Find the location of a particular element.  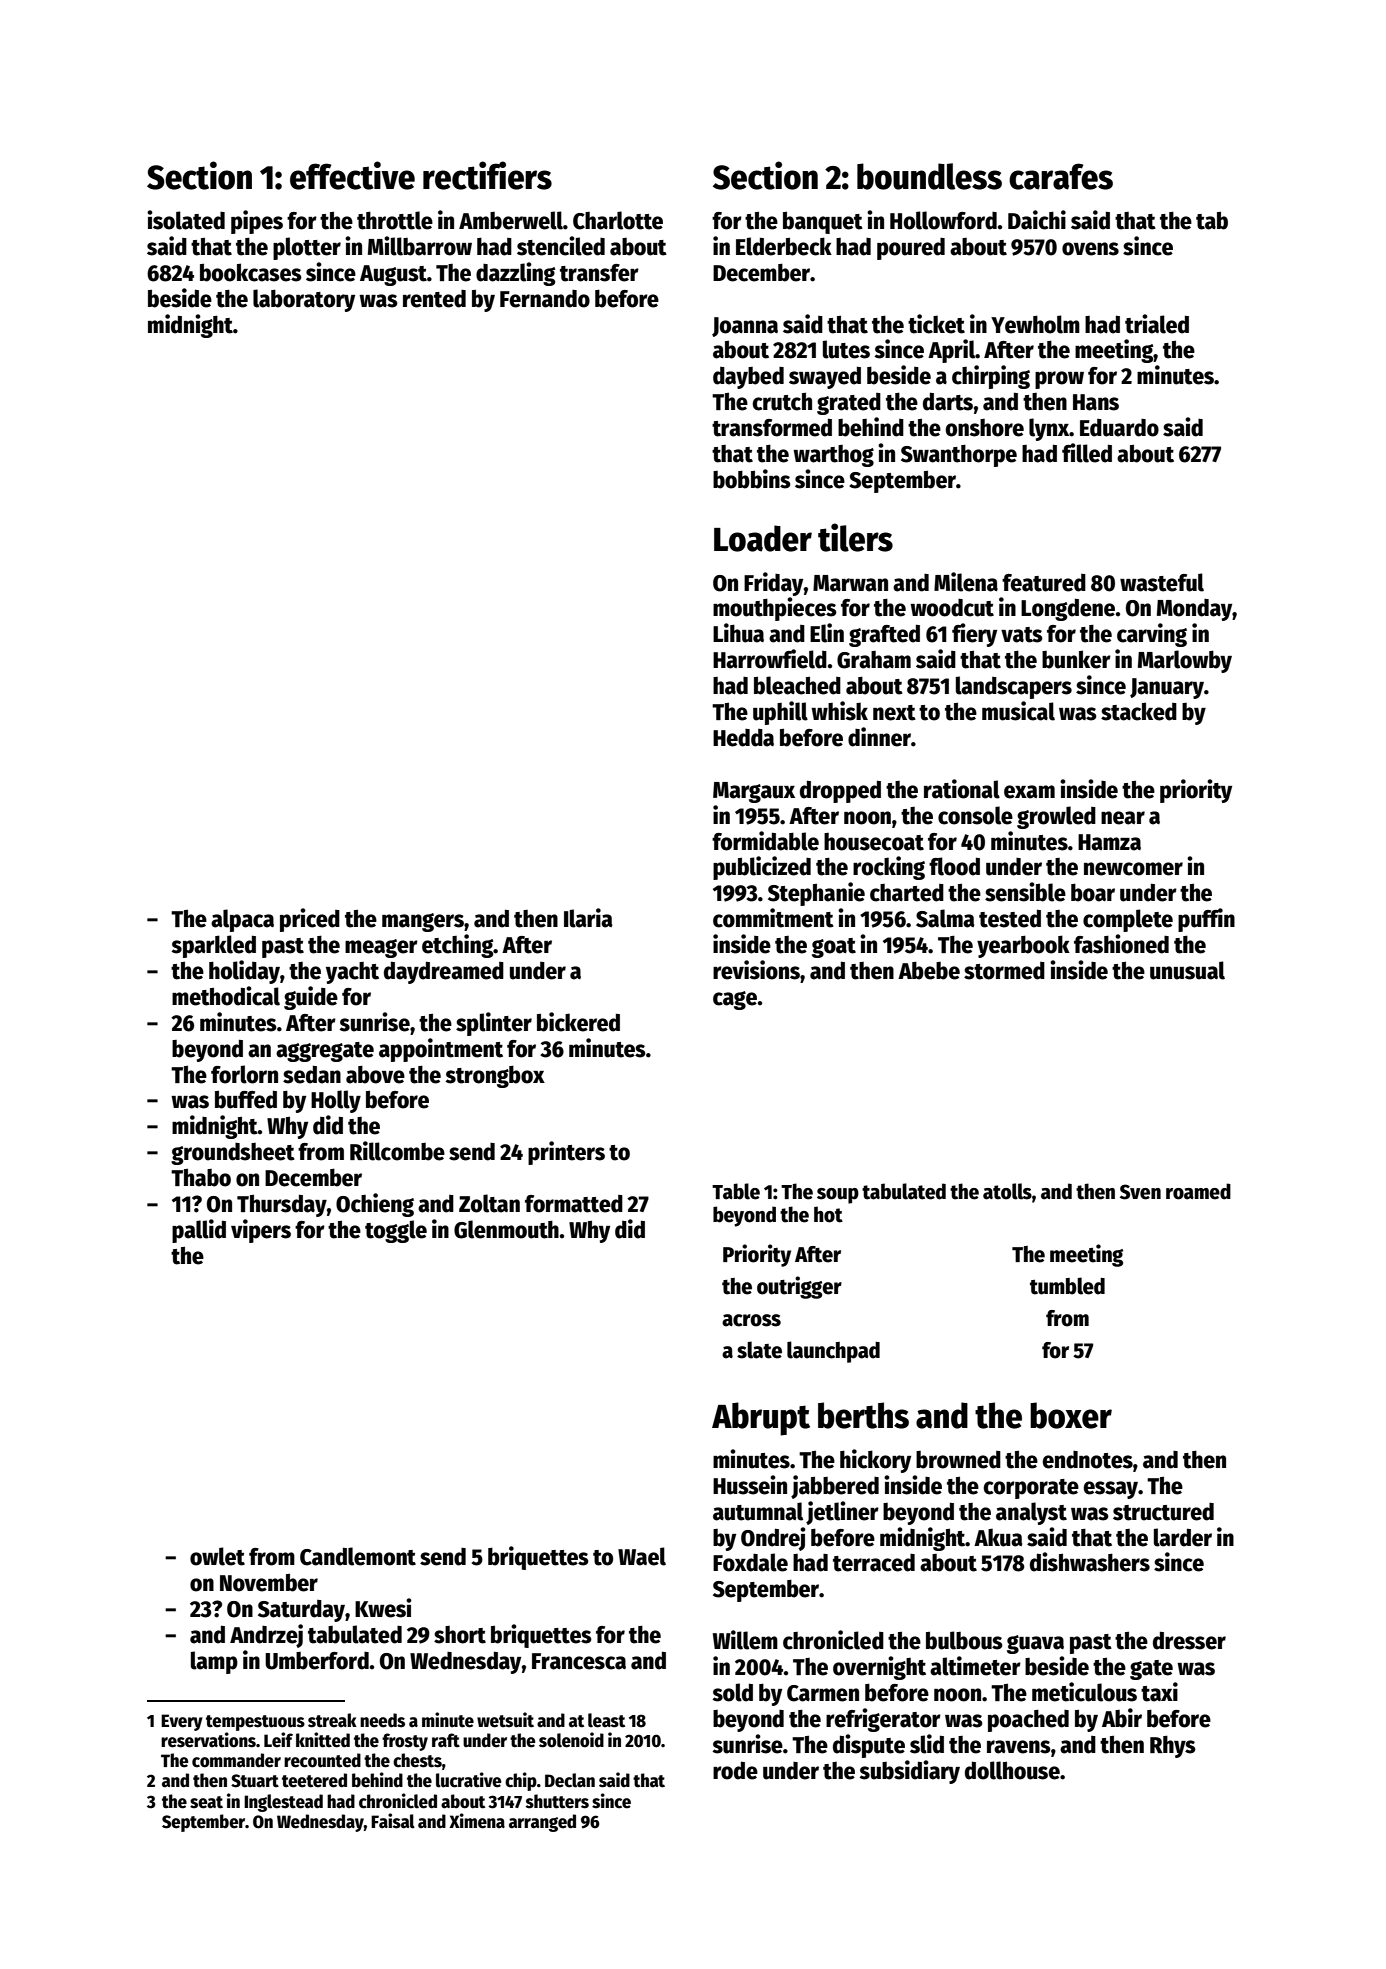

effective is located at coordinates (352, 175).
